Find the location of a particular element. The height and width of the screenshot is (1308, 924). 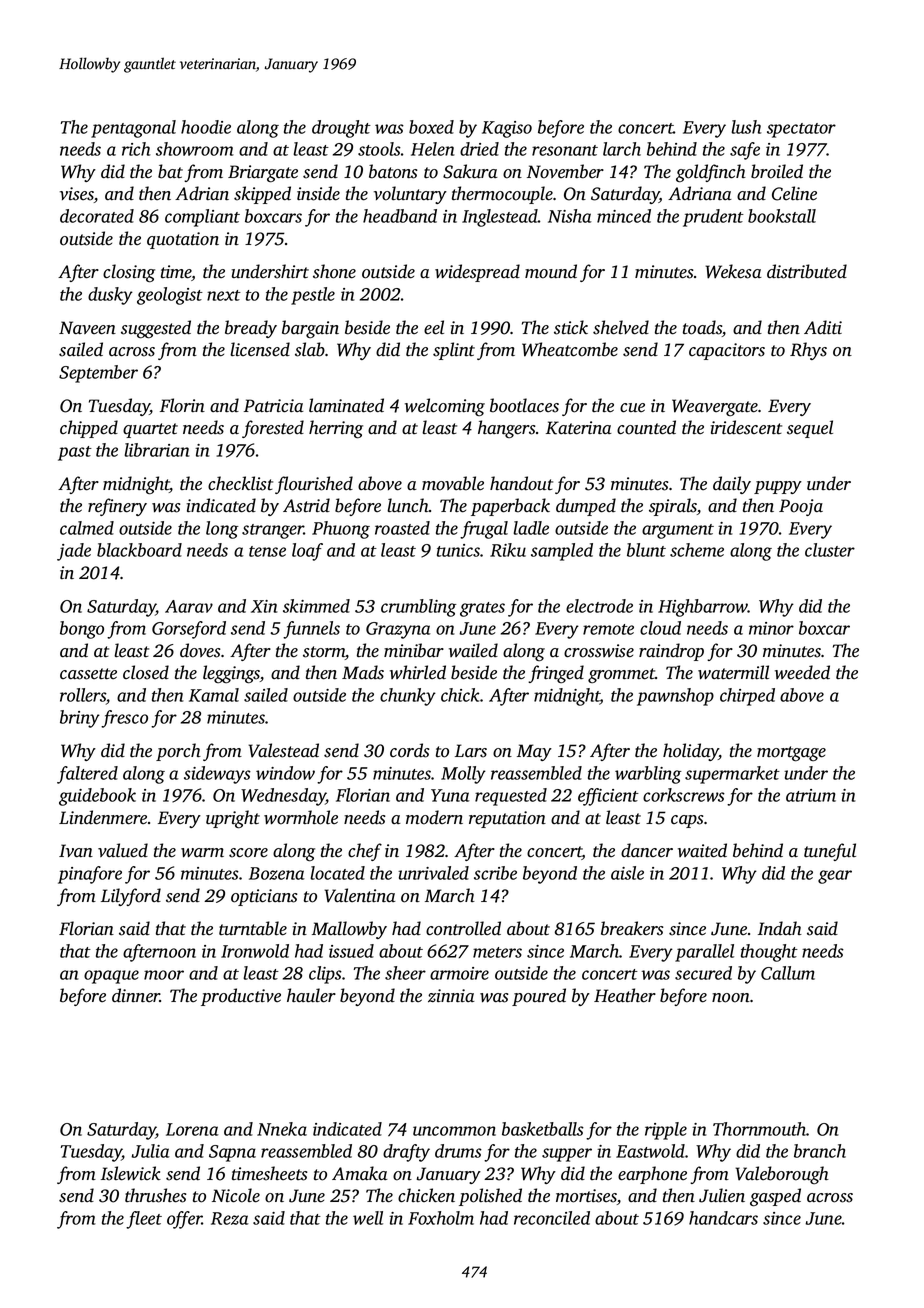

lunch is located at coordinates (408, 505).
